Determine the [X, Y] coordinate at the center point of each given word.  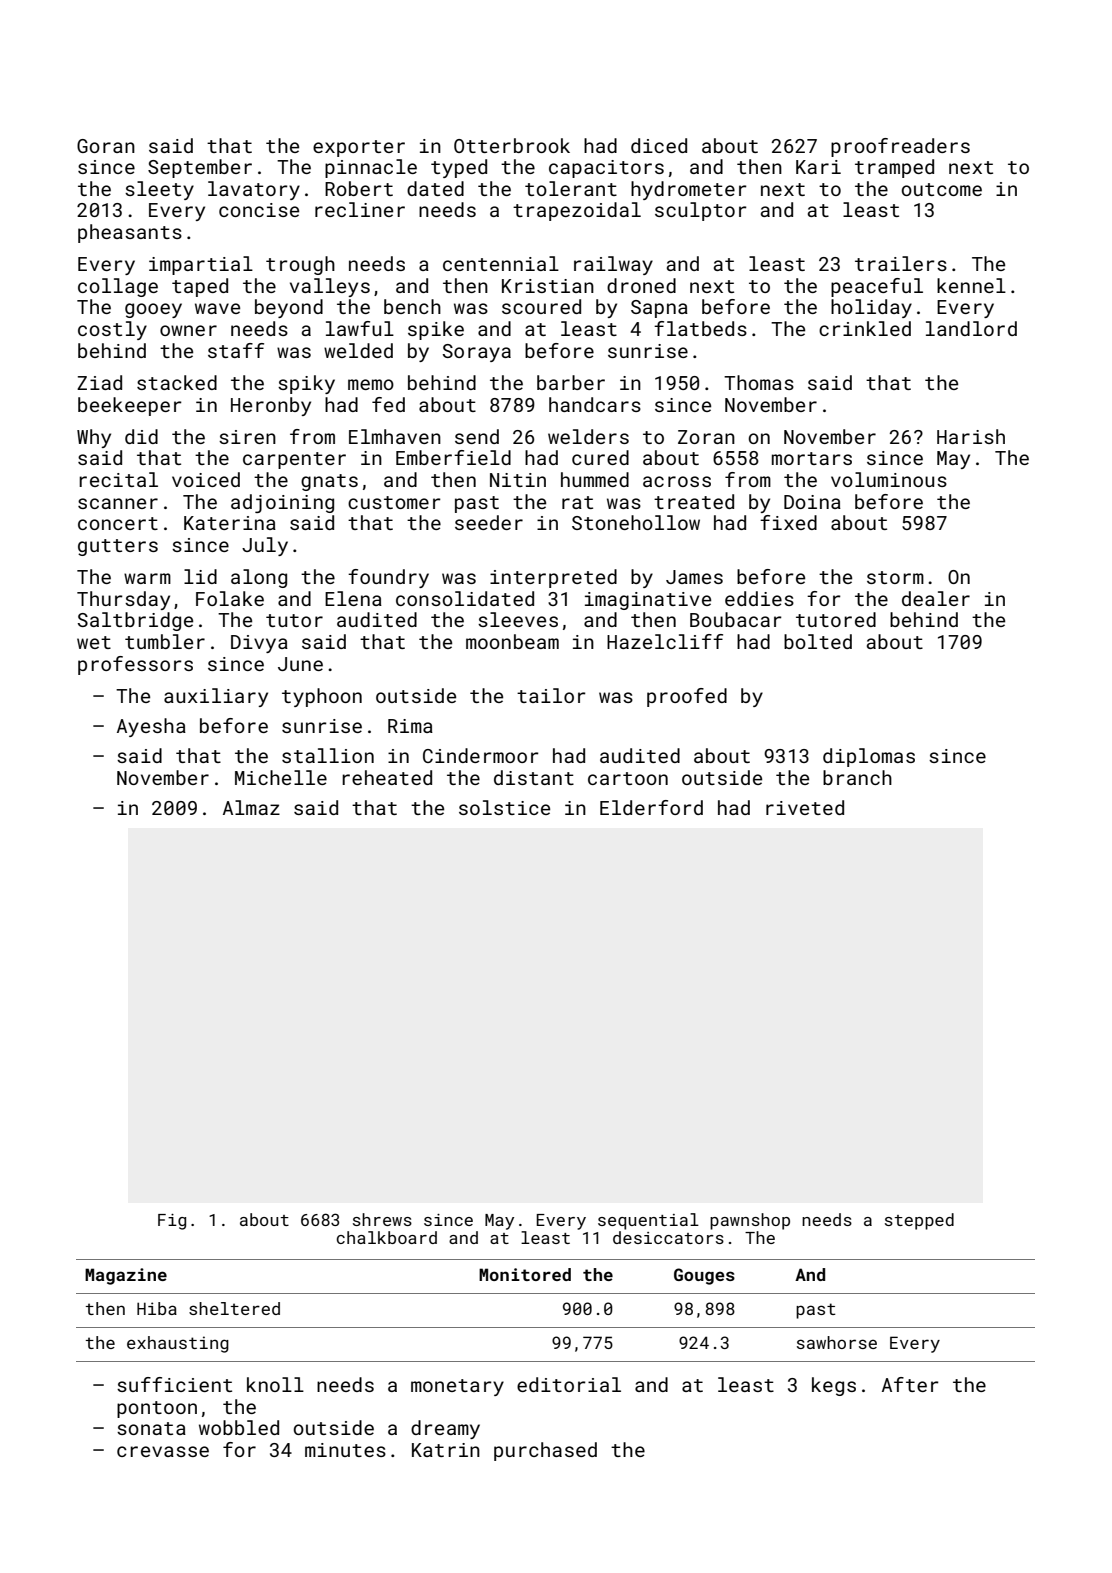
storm [895, 577]
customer [394, 502]
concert [118, 523]
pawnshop [750, 1221]
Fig [172, 1222]
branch [857, 777]
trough [300, 265]
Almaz [251, 807]
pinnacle [371, 168]
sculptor [701, 211]
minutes [345, 1450]
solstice [504, 807]
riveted [805, 807]
